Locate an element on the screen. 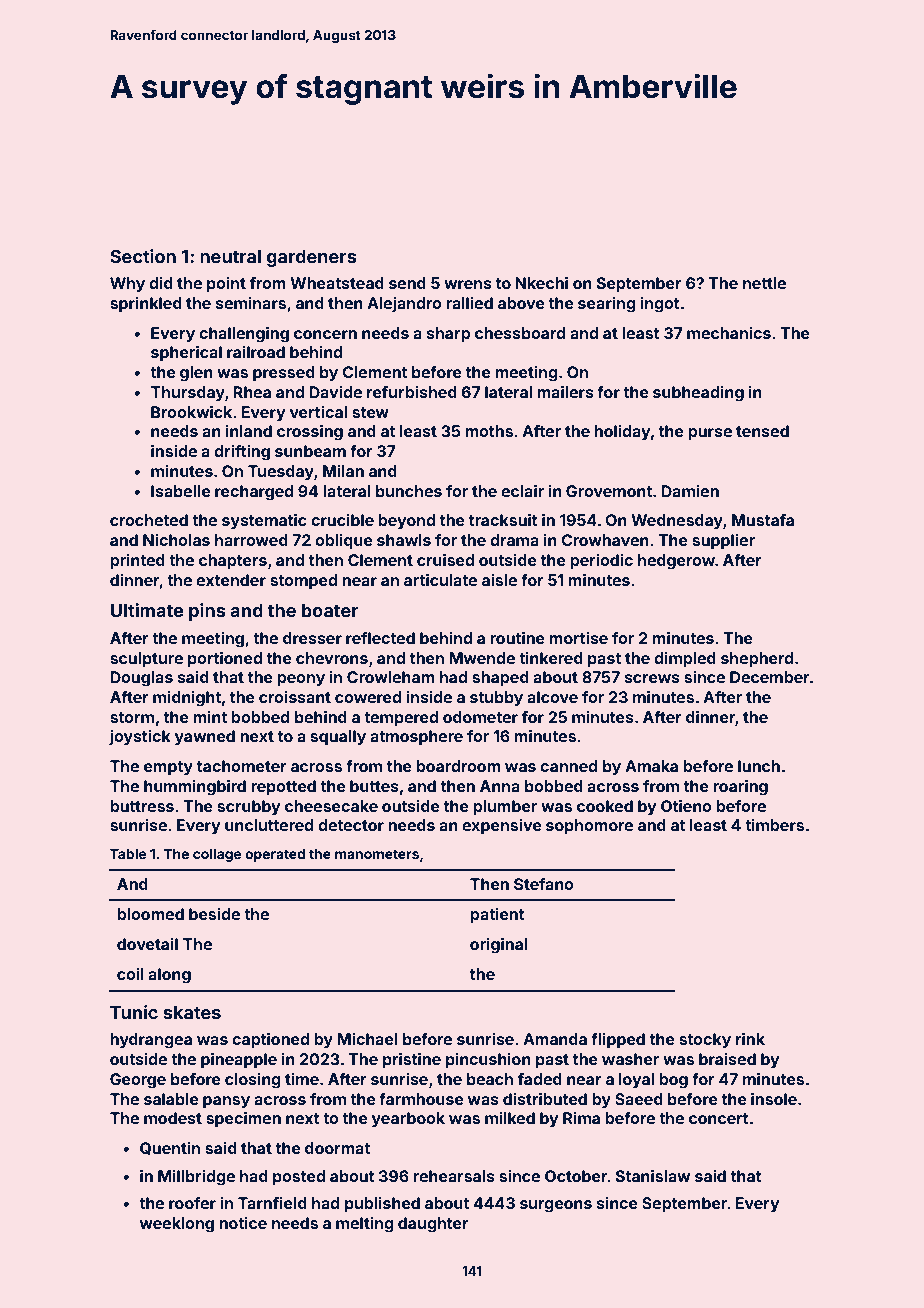 The width and height of the screenshot is (924, 1308). subheading is located at coordinates (698, 394).
